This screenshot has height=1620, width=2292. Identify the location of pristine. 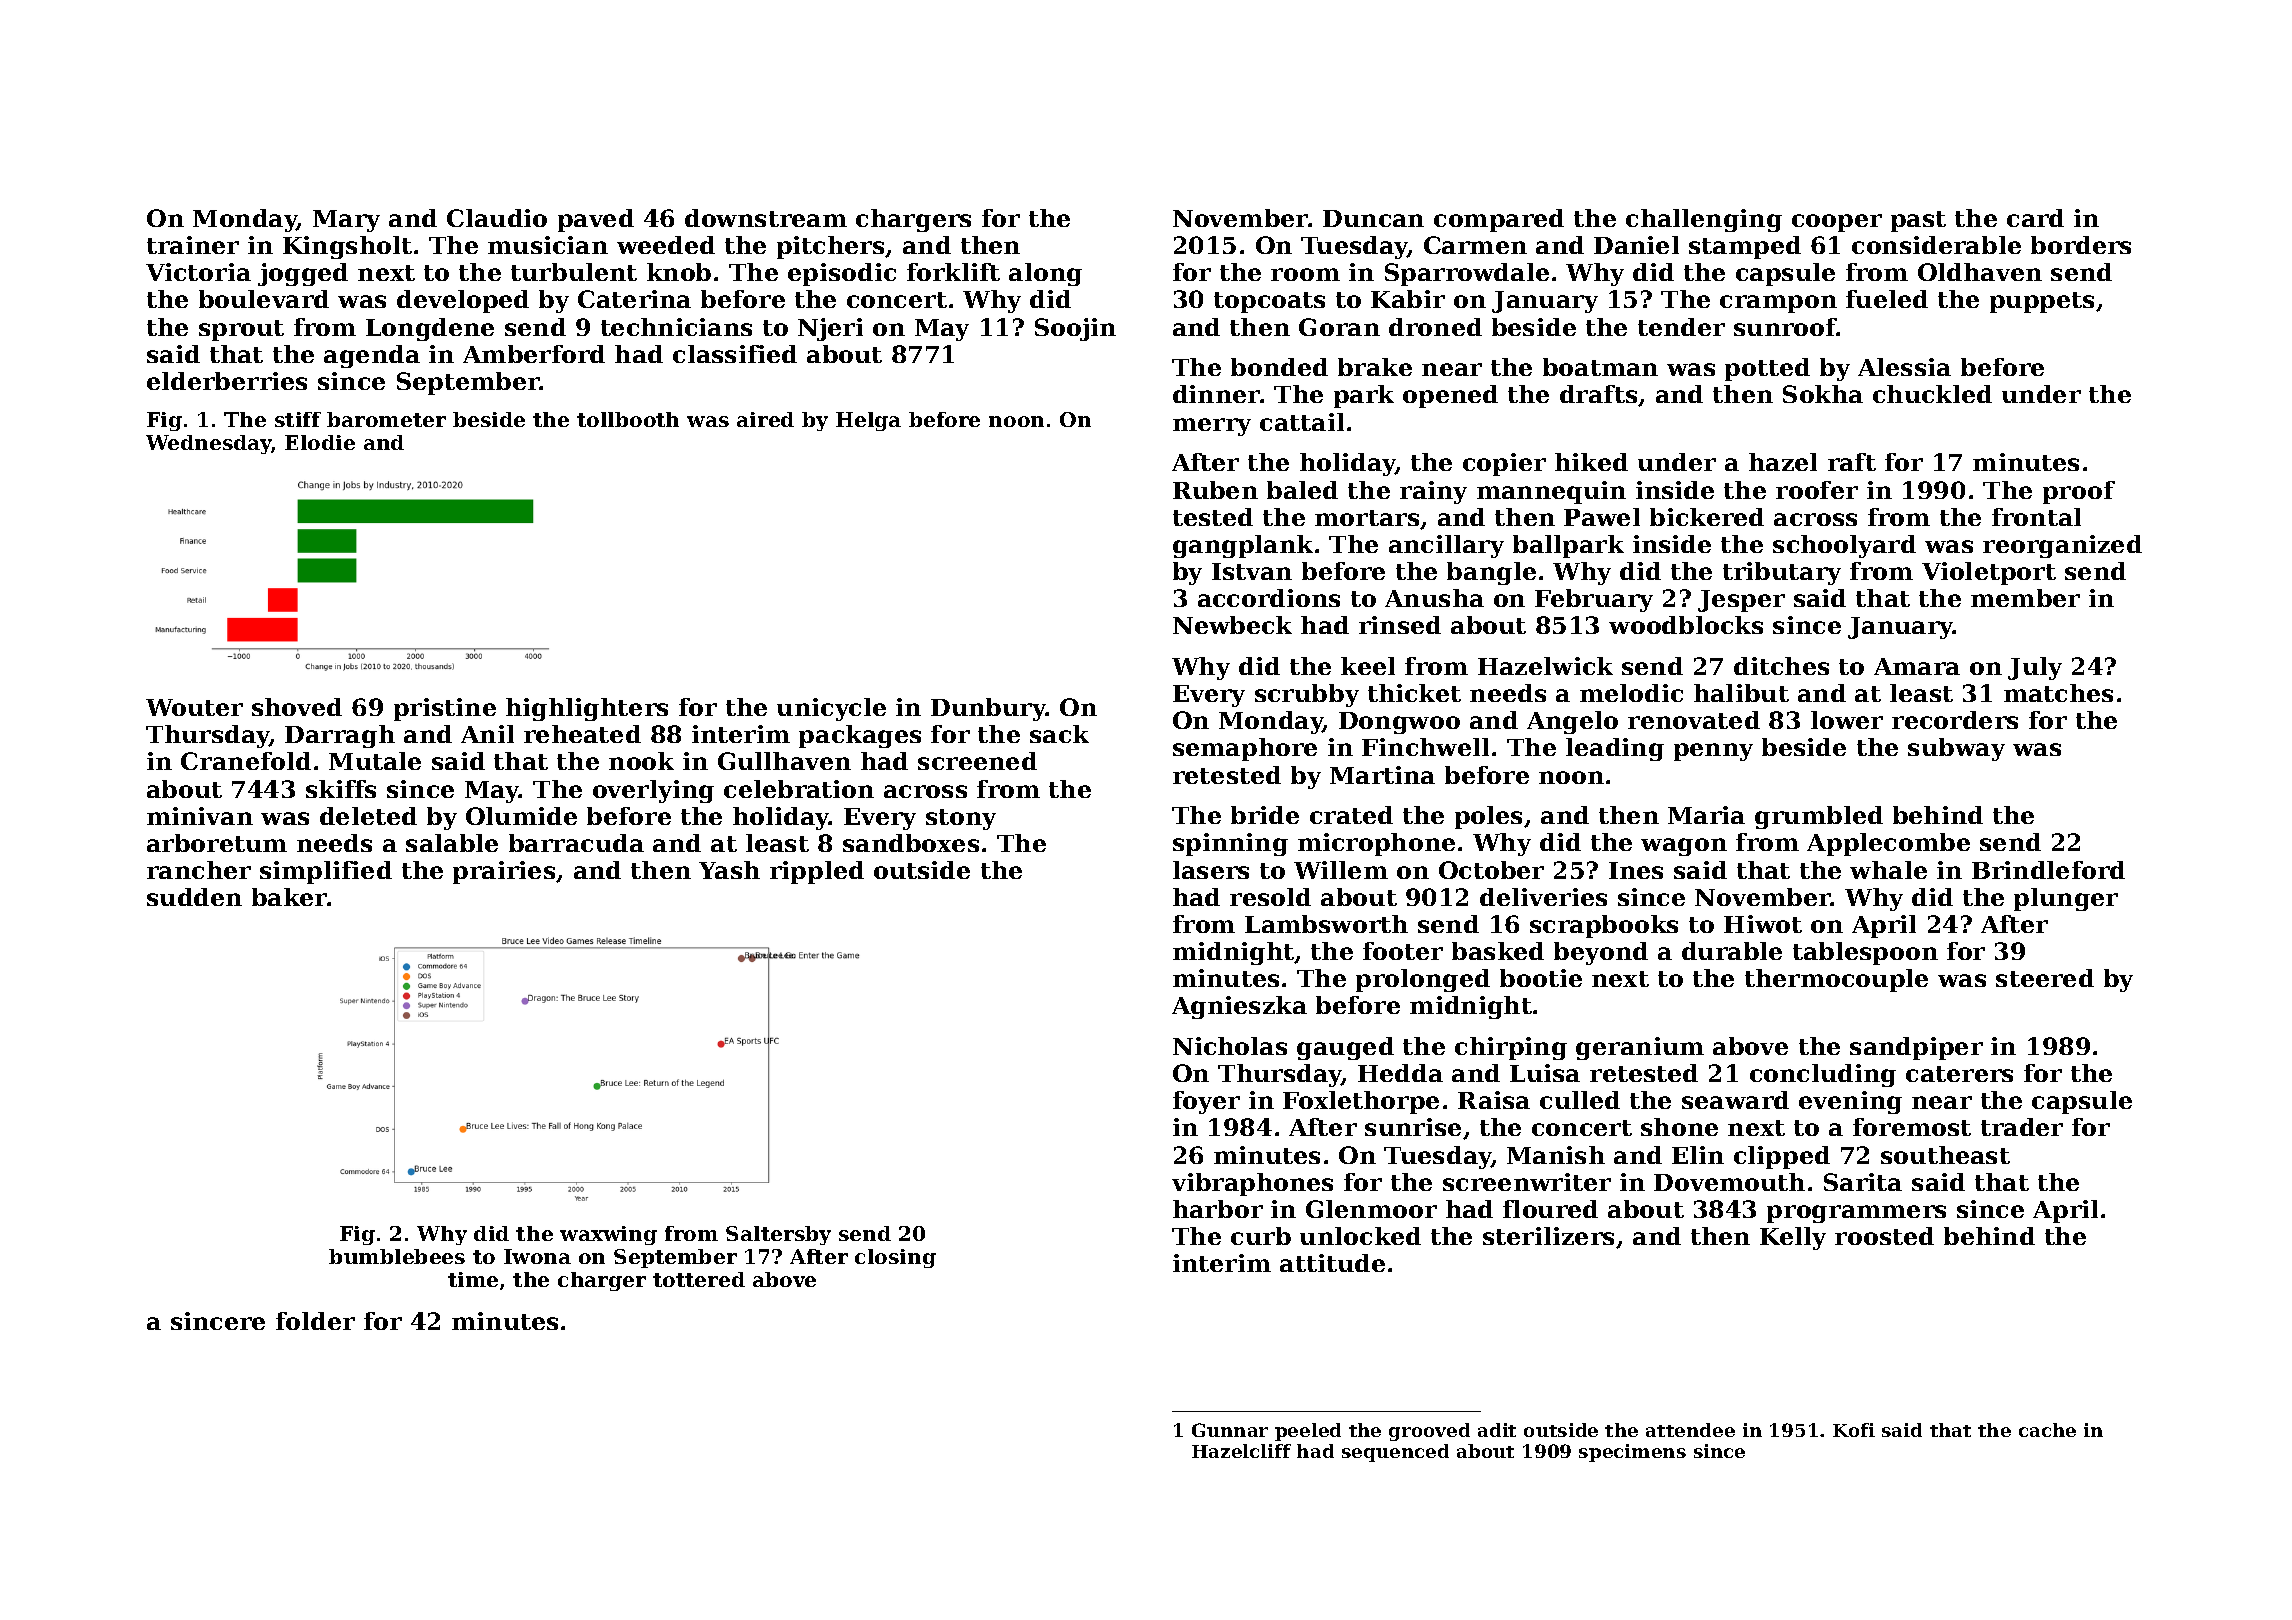
(445, 709).
